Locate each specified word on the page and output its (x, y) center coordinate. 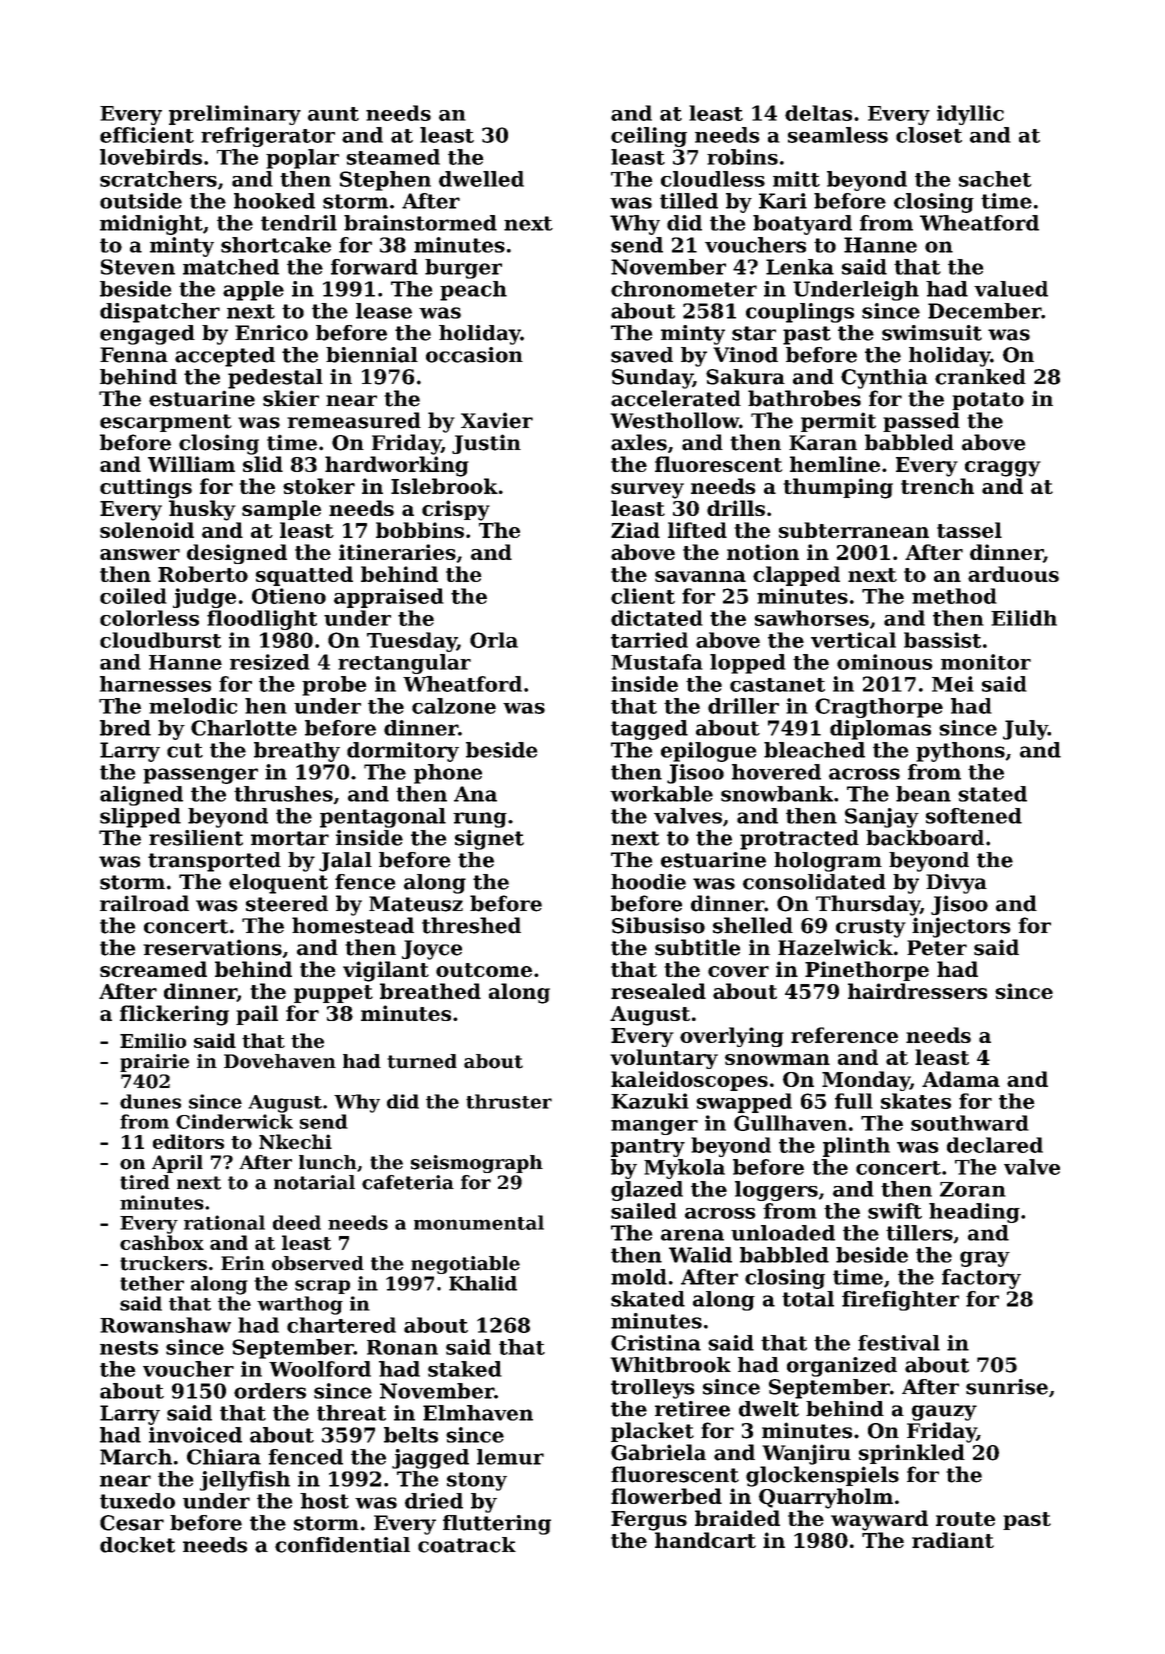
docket (137, 1545)
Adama (961, 1079)
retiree (692, 1409)
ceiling (649, 137)
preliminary (235, 115)
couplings (800, 313)
